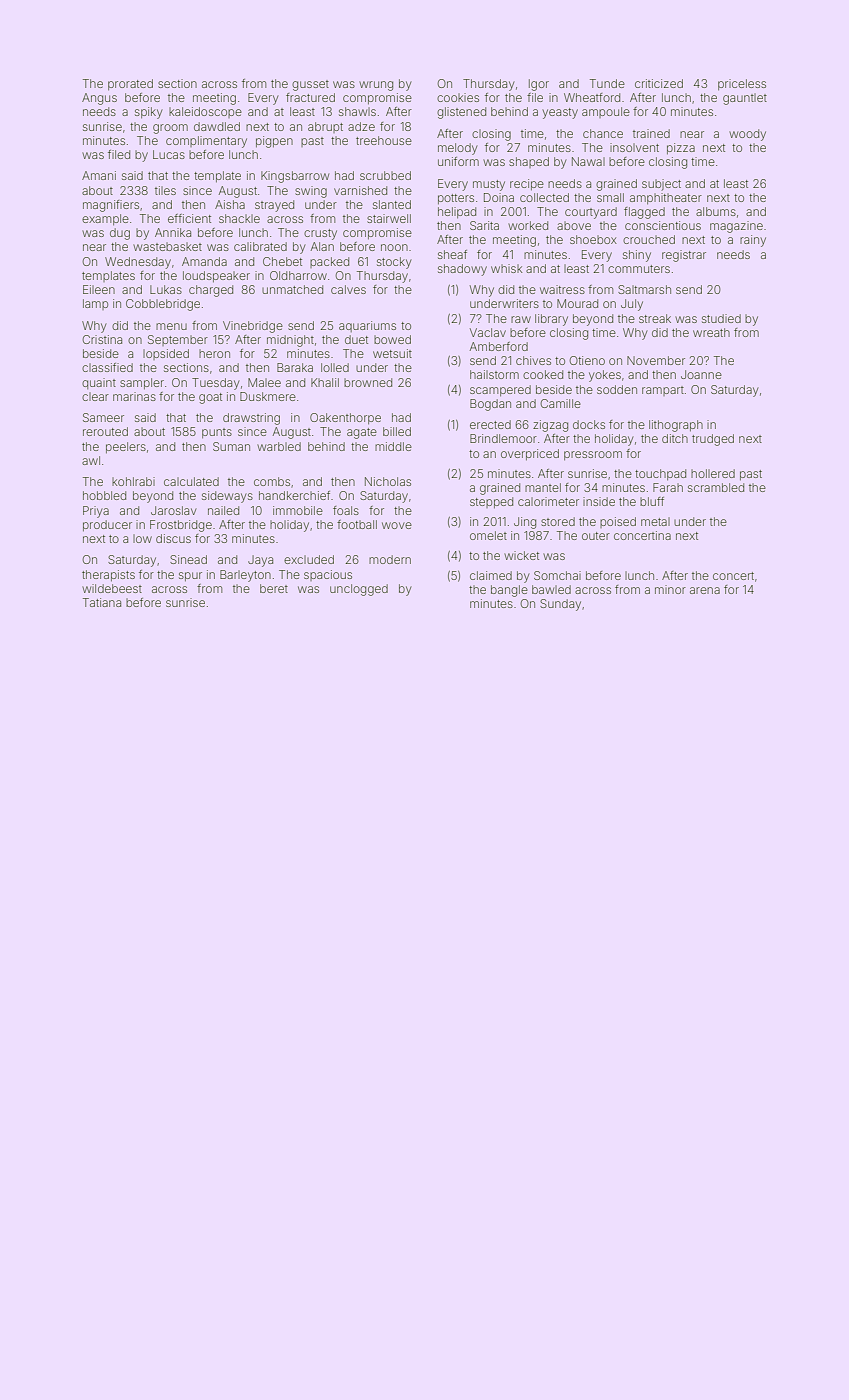 This screenshot has width=849, height=1400. What do you see at coordinates (458, 97) in the screenshot?
I see `cookies` at bounding box center [458, 97].
